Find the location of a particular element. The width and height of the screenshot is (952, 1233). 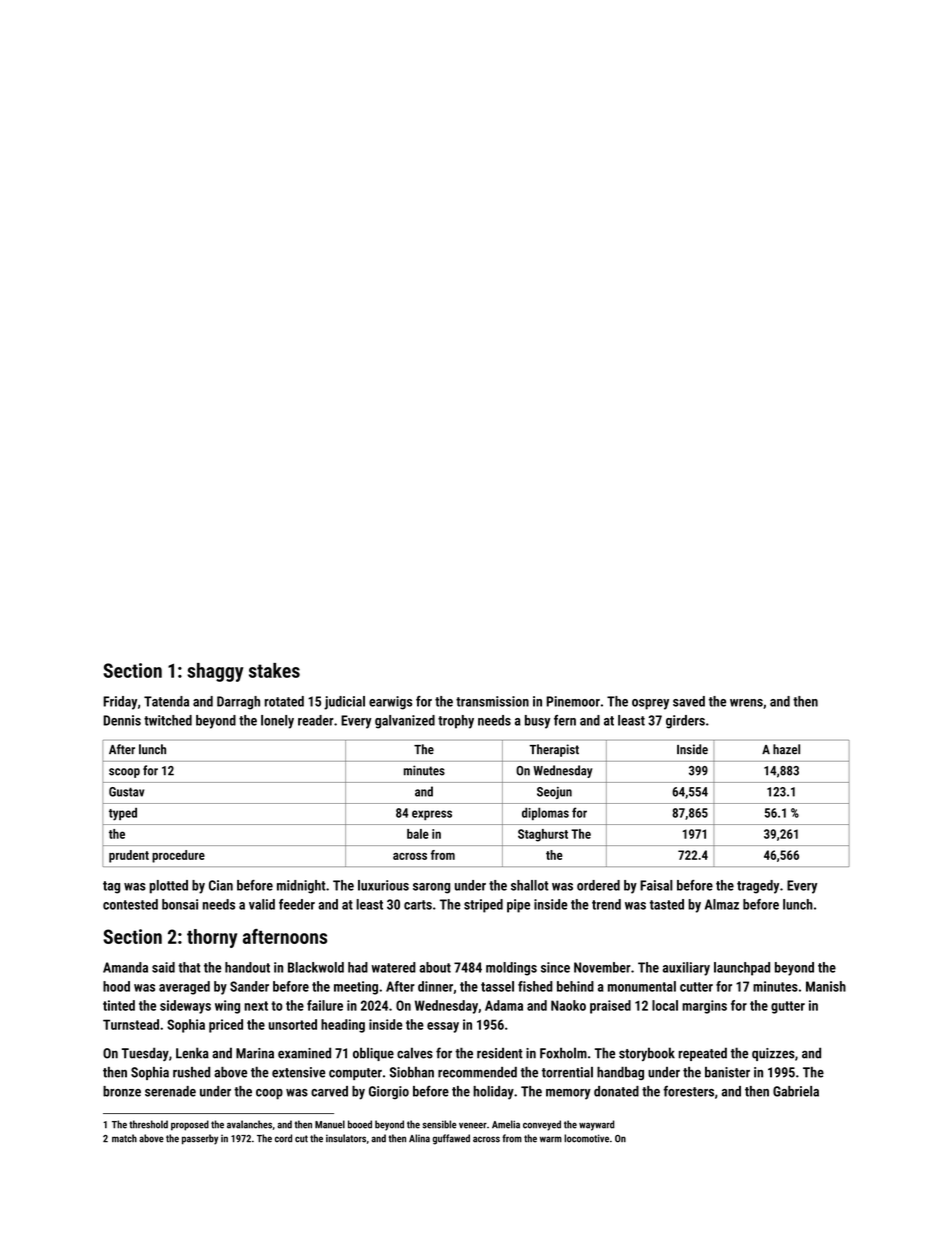

bronze is located at coordinates (122, 1091).
